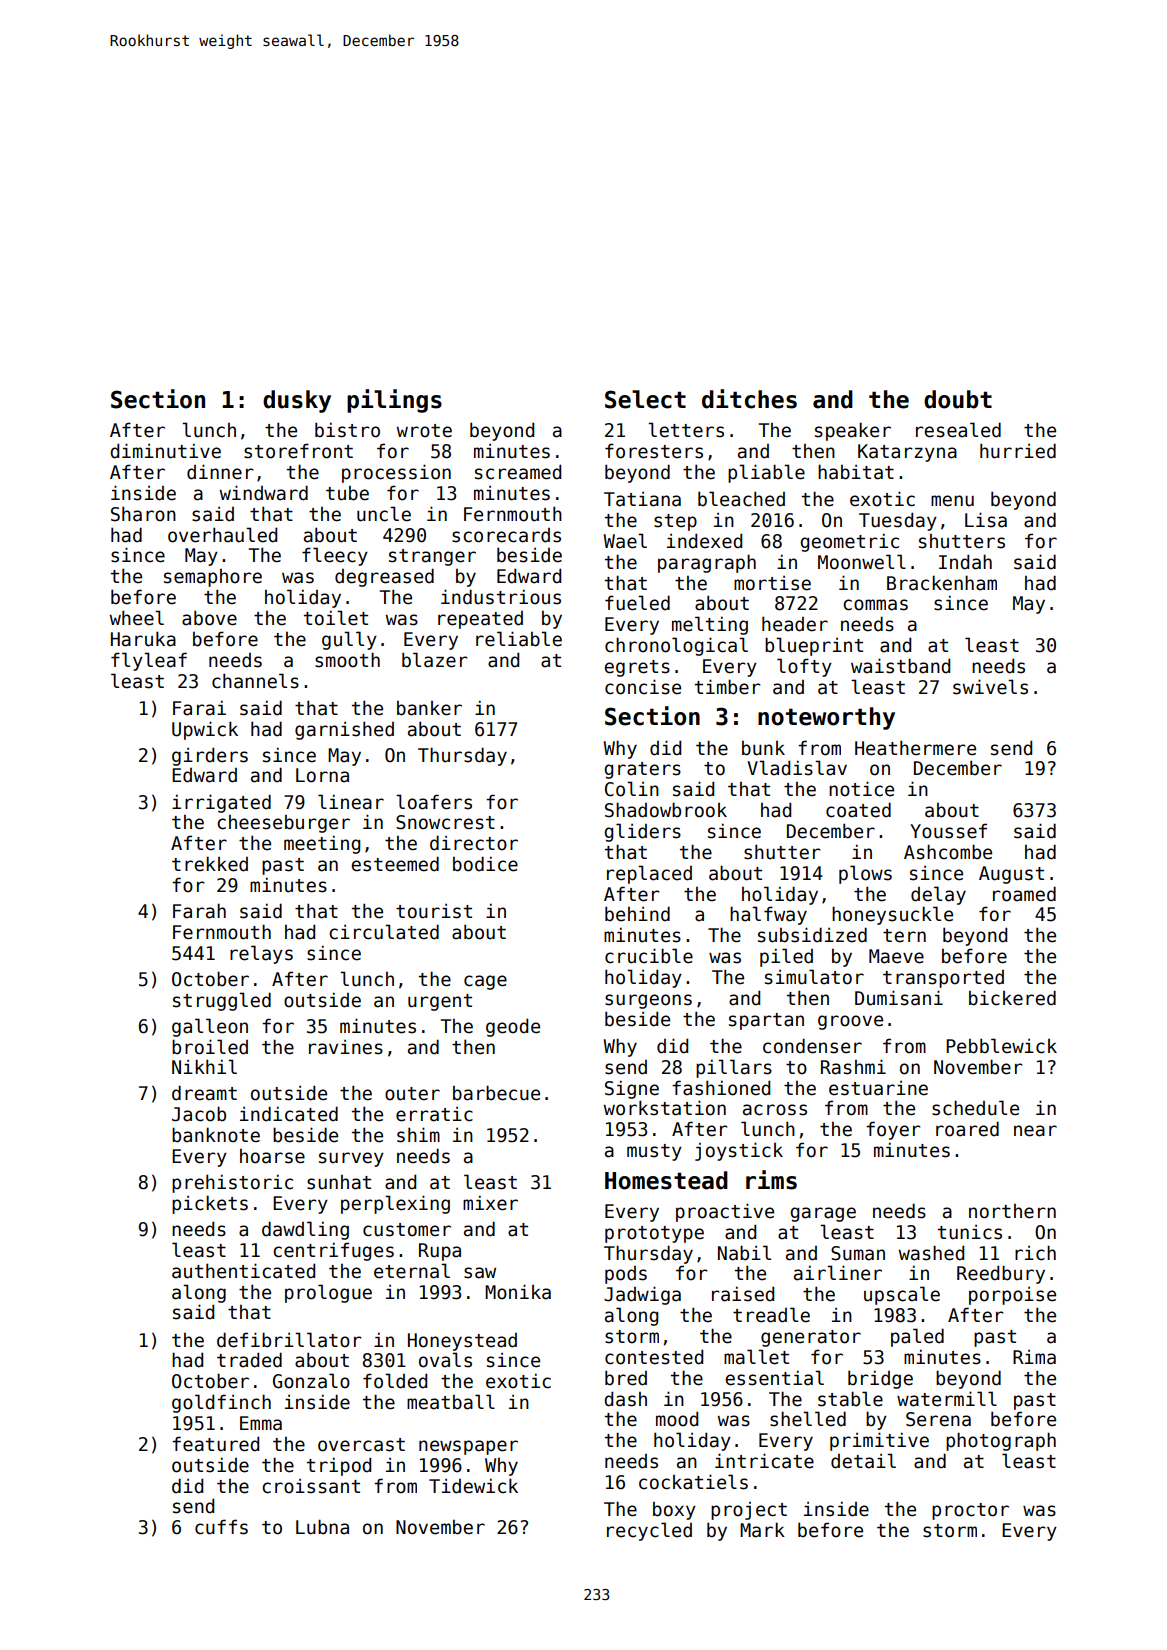 The height and width of the screenshot is (1650, 1167). What do you see at coordinates (210, 1204) in the screenshot?
I see `pickets` at bounding box center [210, 1204].
